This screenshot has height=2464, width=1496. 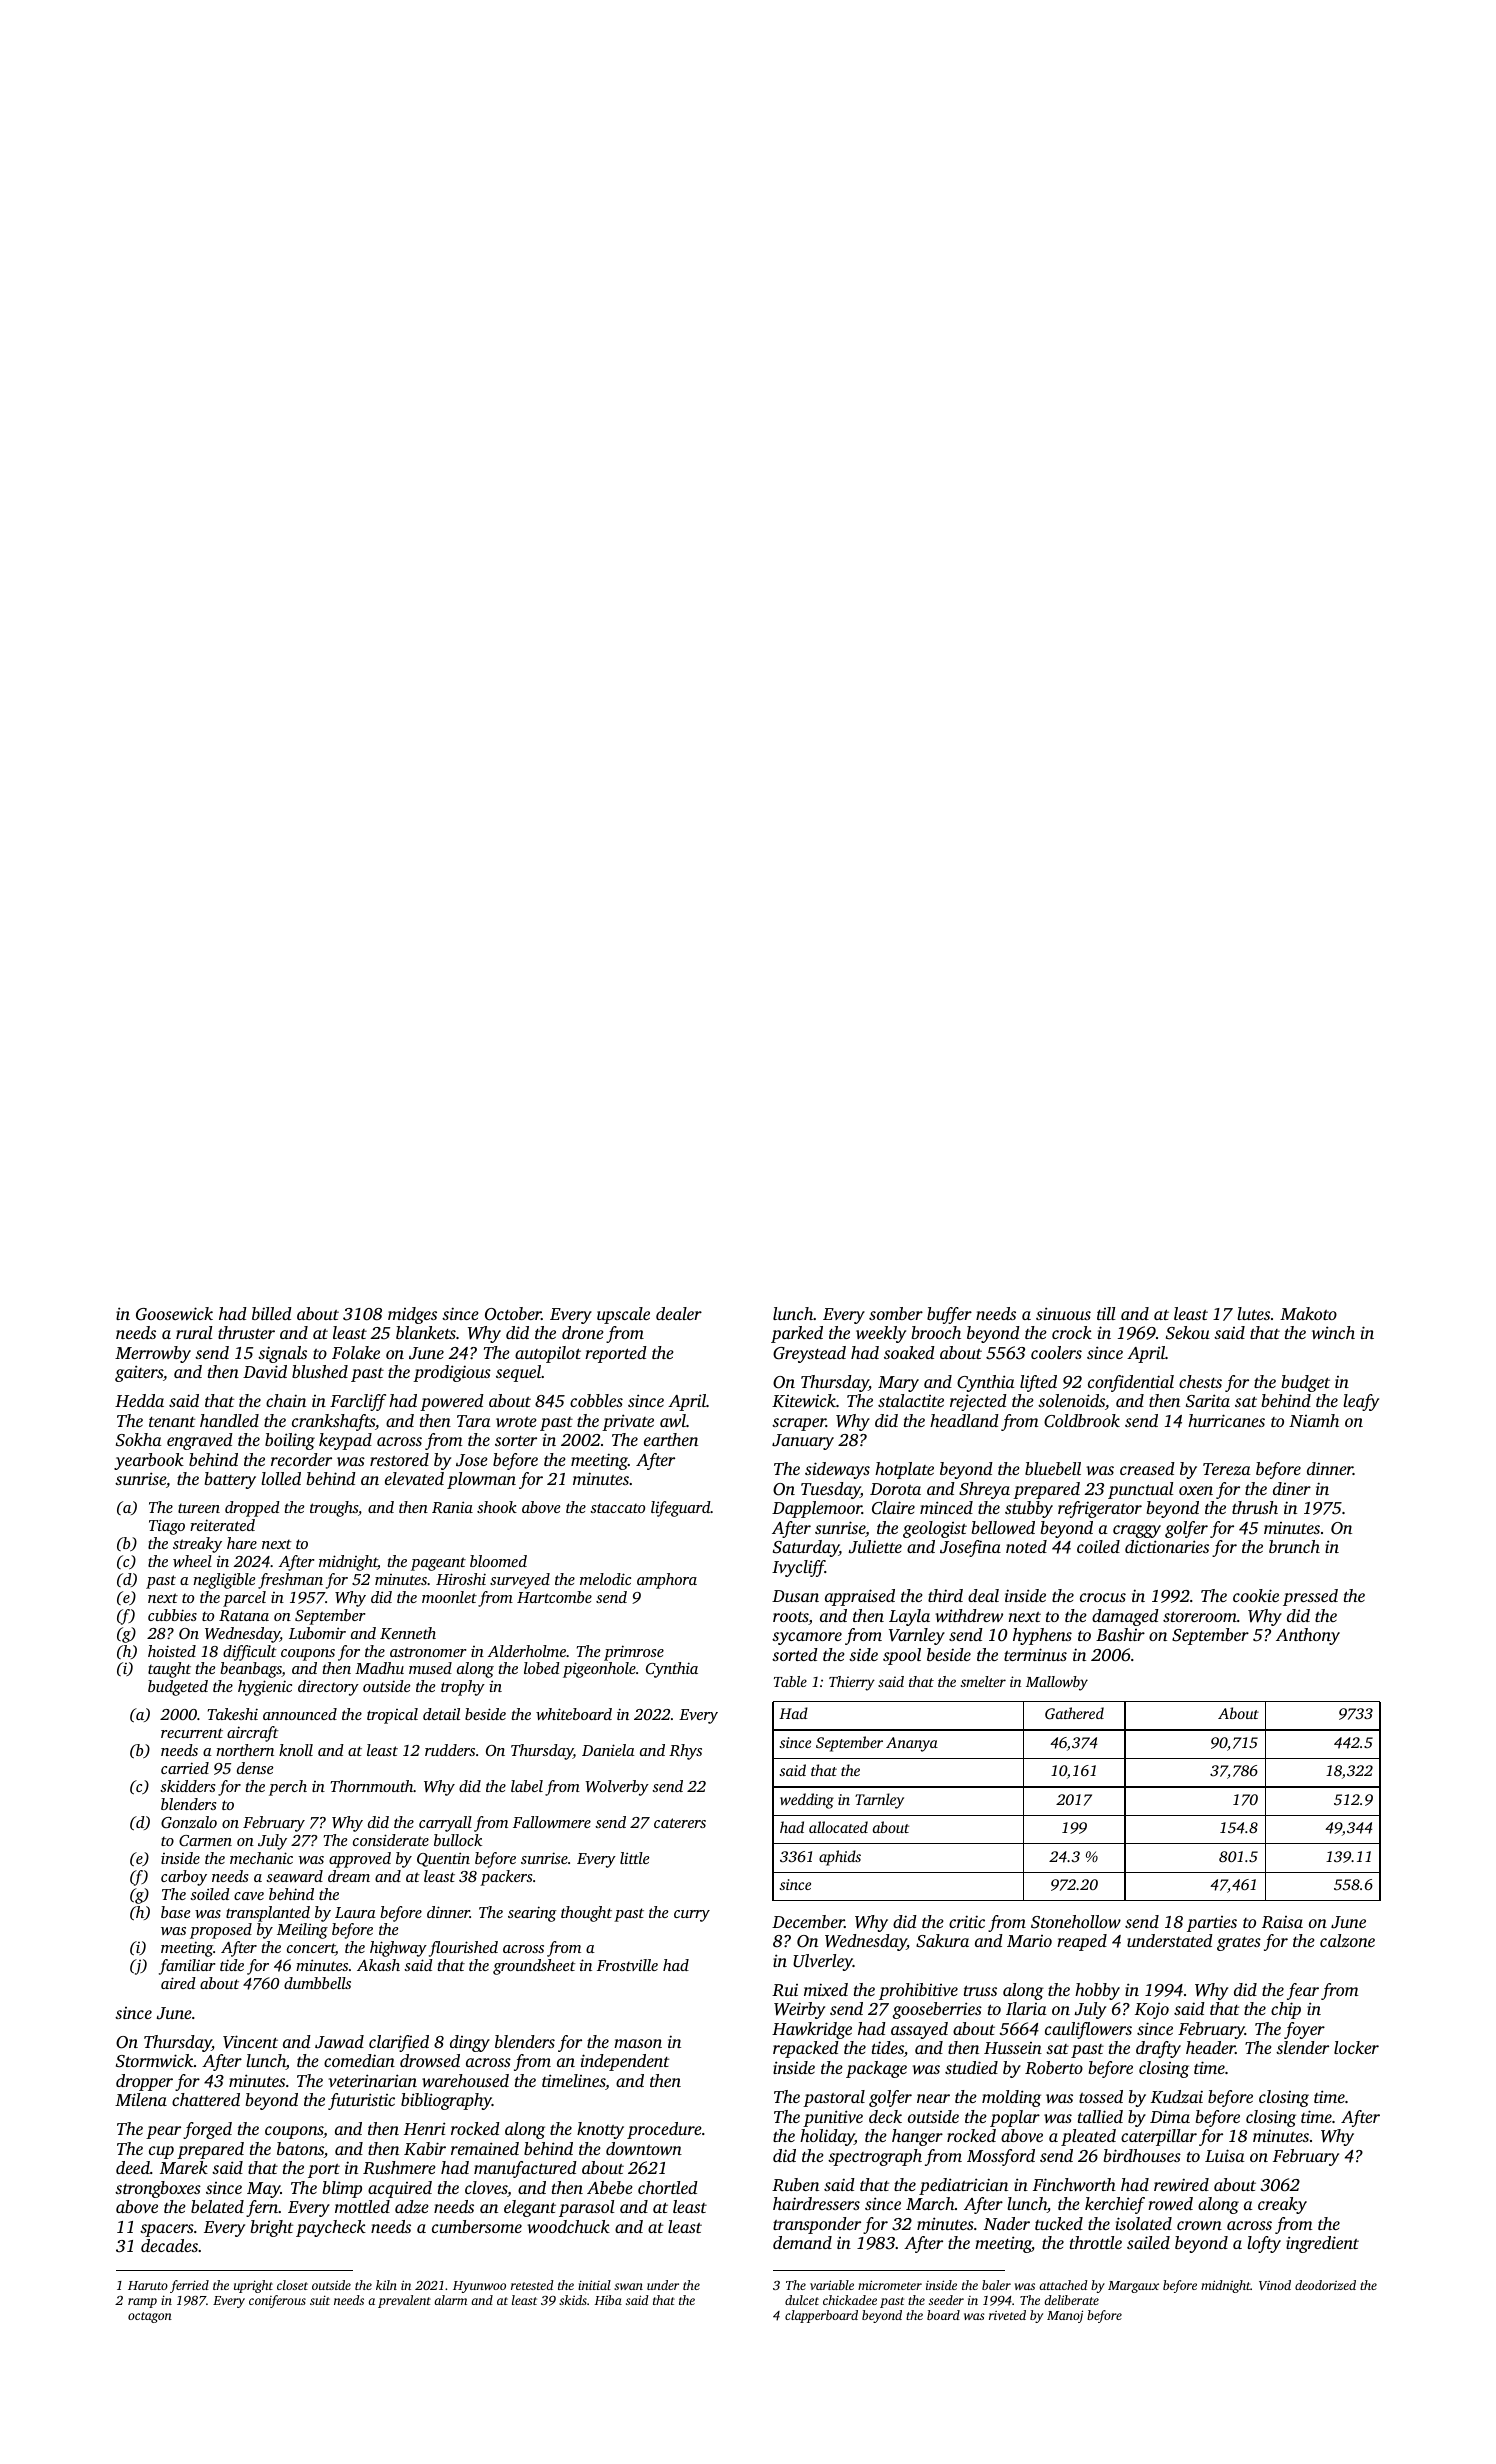 What do you see at coordinates (681, 1509) in the screenshot?
I see `lifeguard` at bounding box center [681, 1509].
